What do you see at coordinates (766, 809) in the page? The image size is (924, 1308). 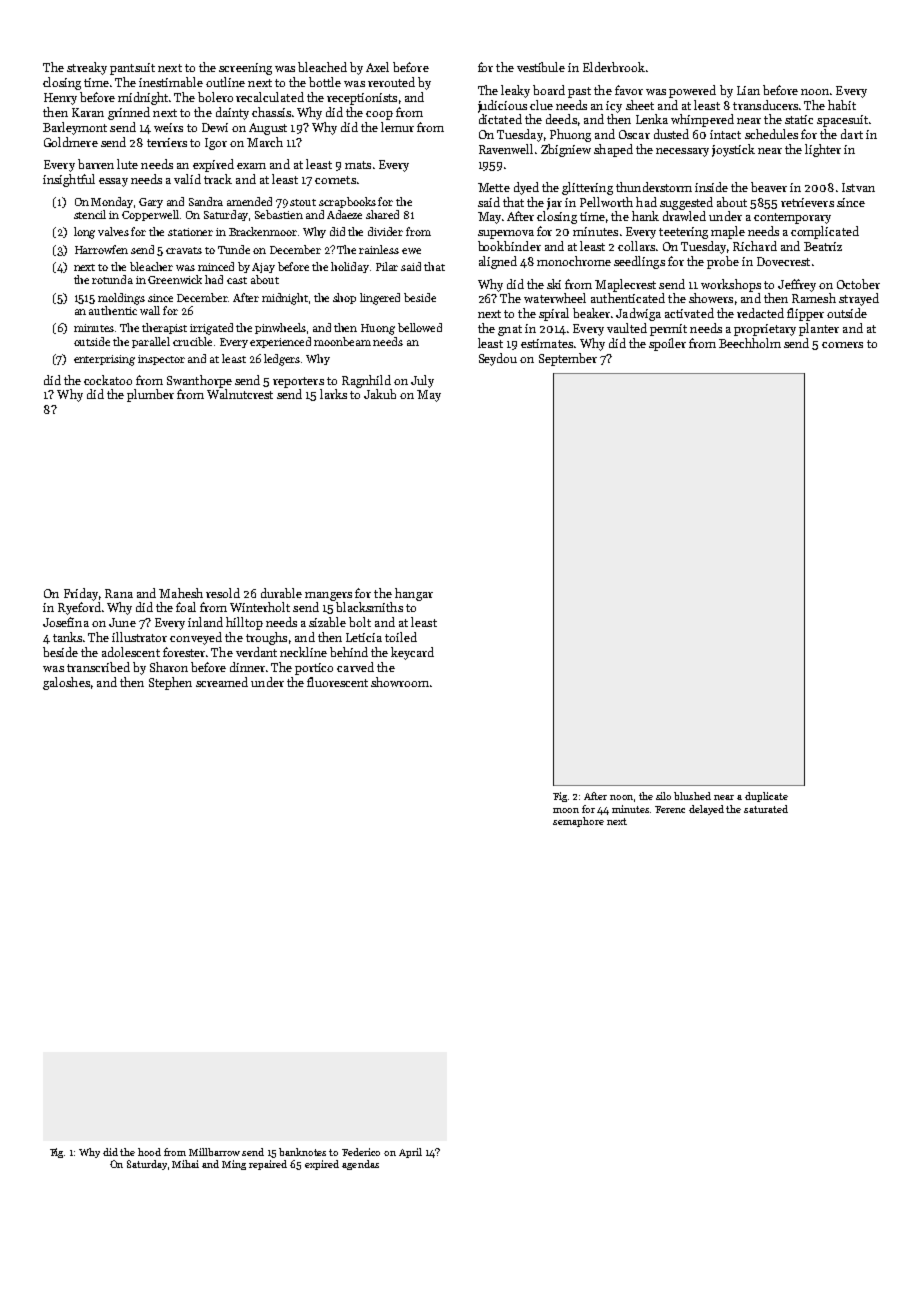 I see `saturated` at bounding box center [766, 809].
